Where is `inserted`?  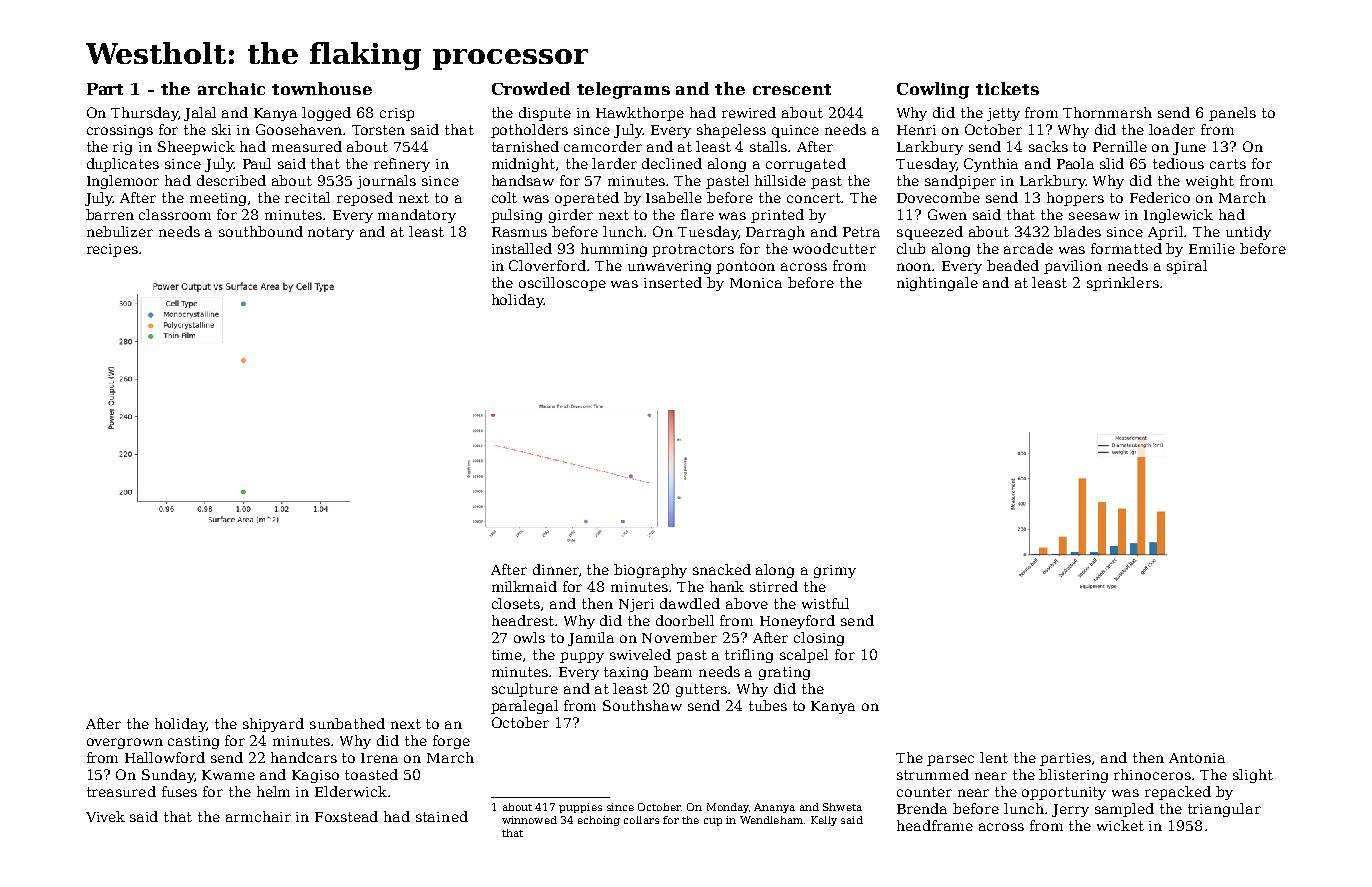
inserted is located at coordinates (673, 282).
